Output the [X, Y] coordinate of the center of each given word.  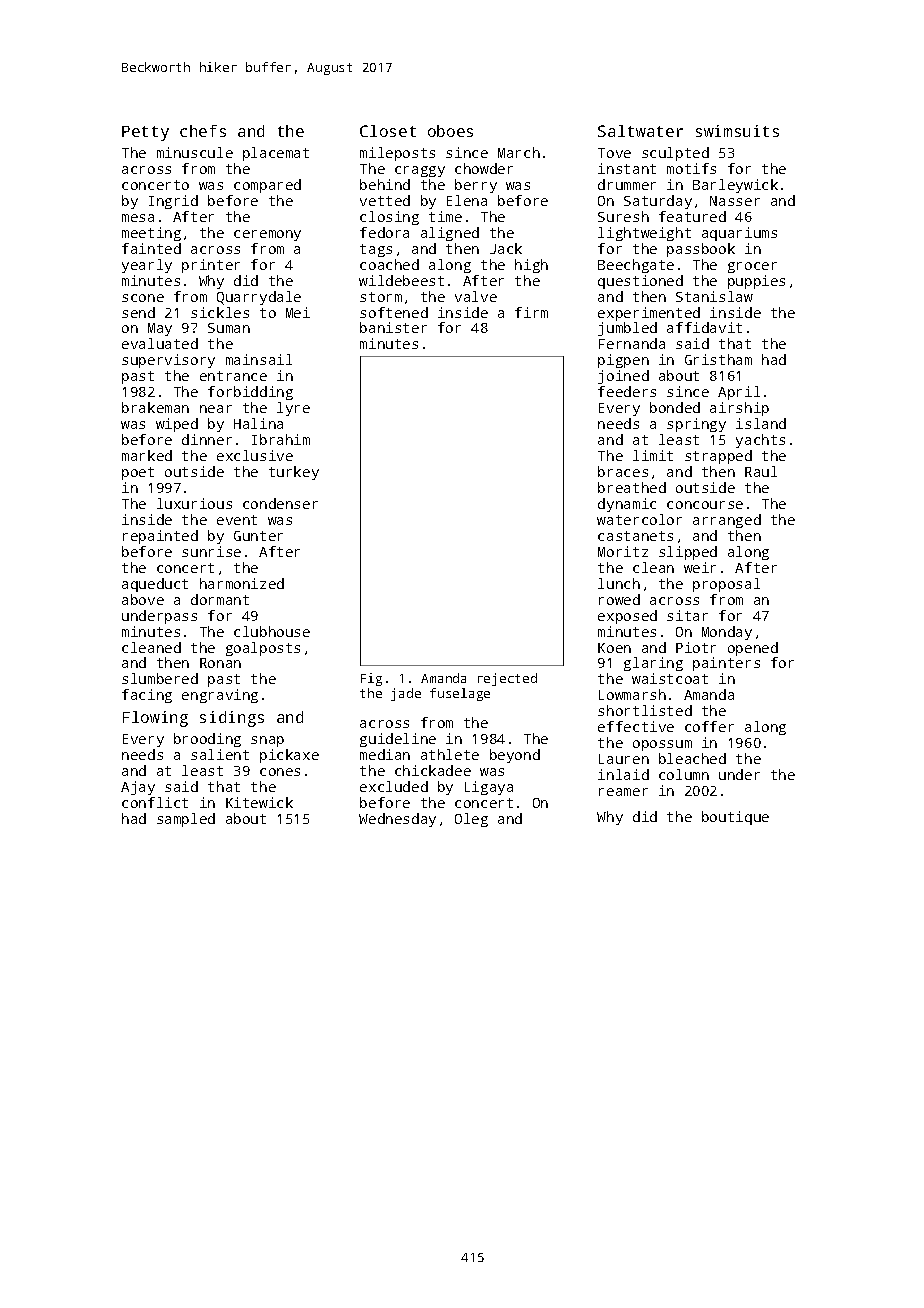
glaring [653, 664]
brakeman [155, 407]
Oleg [471, 820]
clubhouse [272, 631]
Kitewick [259, 802]
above [143, 599]
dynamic [627, 505]
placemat [276, 154]
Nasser [735, 201]
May [160, 329]
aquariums [739, 234]
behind [385, 184]
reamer [623, 792]
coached [389, 264]
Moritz [623, 551]
